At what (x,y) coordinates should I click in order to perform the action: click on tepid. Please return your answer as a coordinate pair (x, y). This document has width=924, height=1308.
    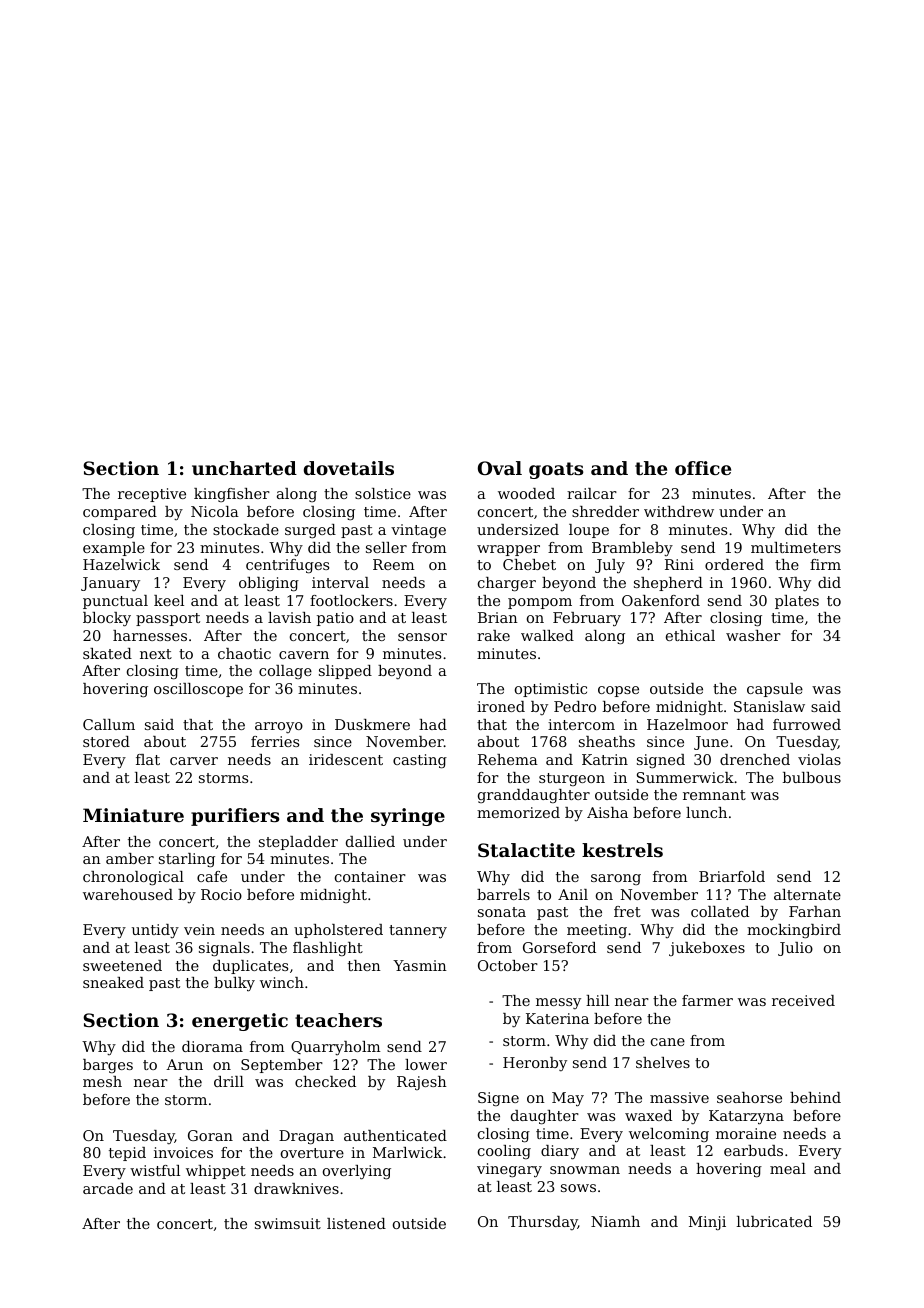
    Looking at the image, I should click on (127, 1154).
